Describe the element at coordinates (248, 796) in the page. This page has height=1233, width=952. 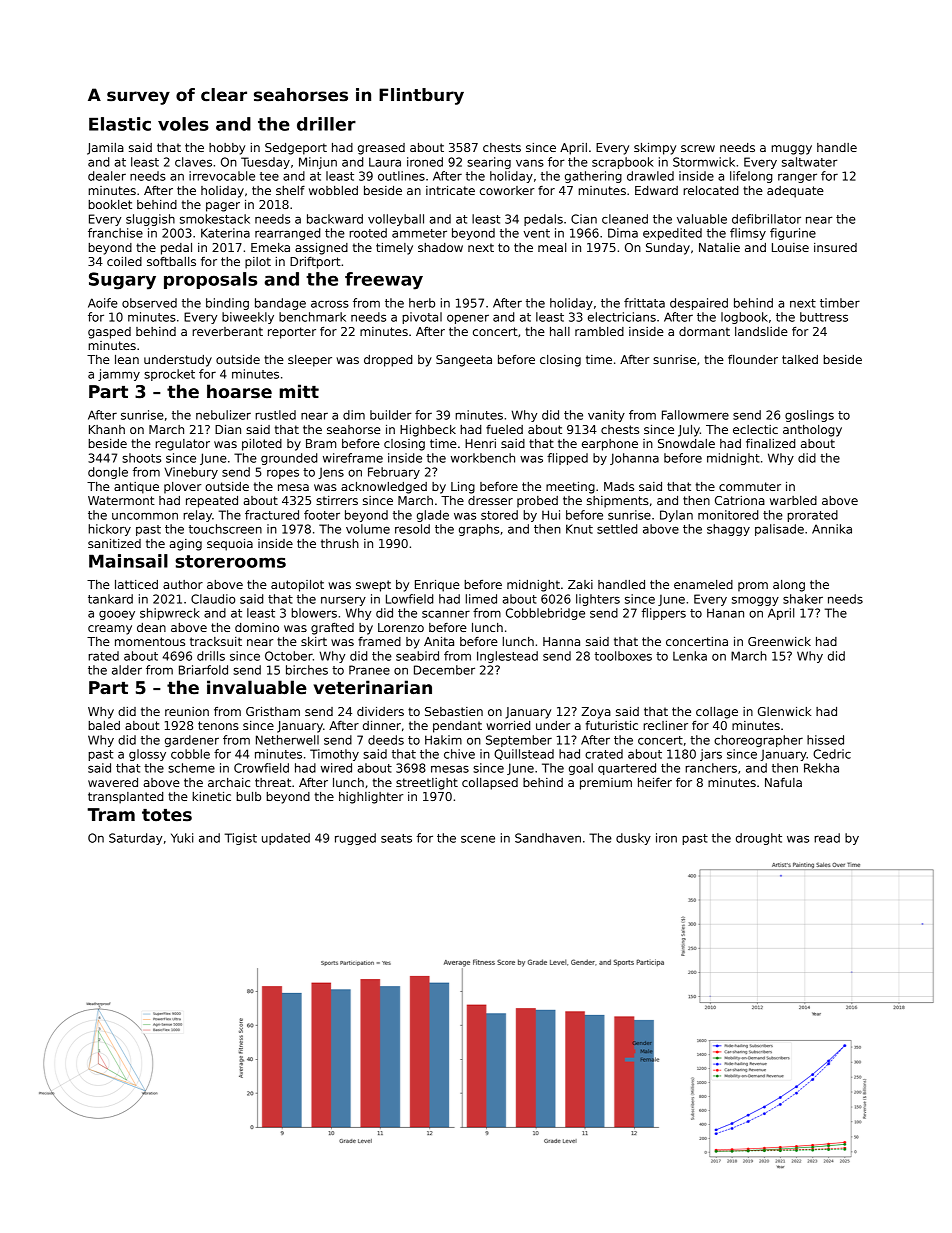
I see `bulb` at that location.
